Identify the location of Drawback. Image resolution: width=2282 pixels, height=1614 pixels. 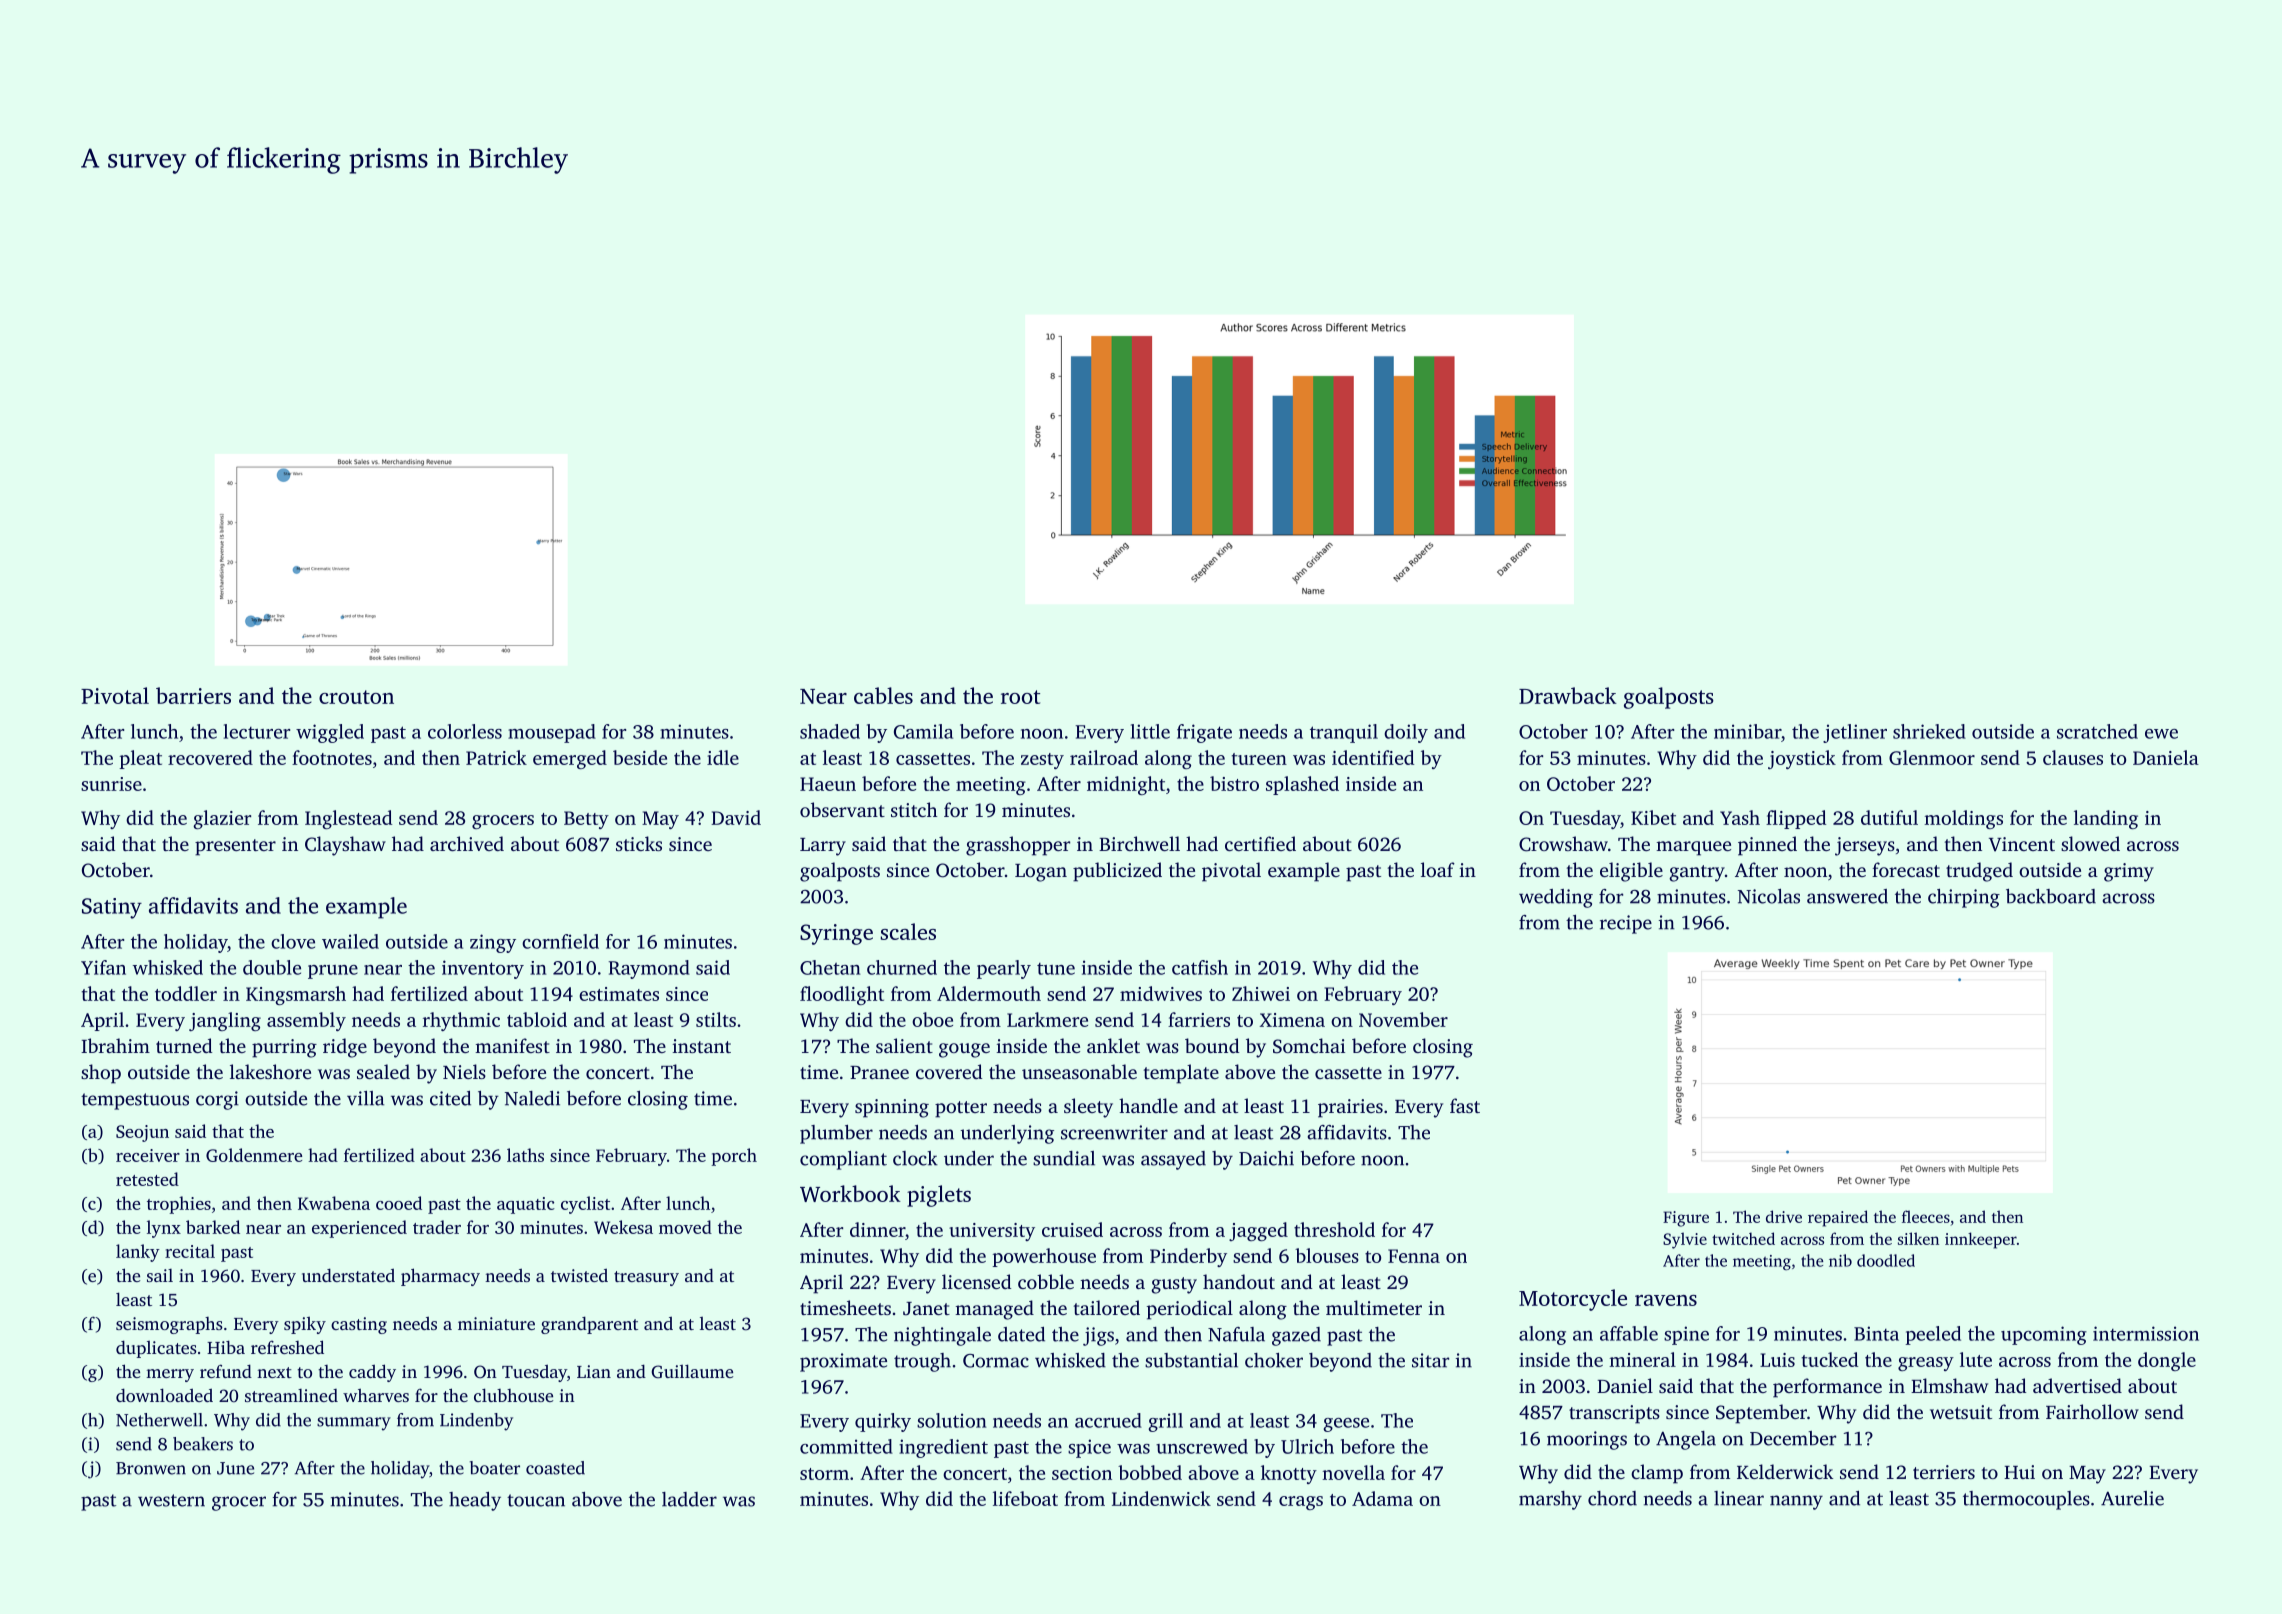
(1568, 695).
